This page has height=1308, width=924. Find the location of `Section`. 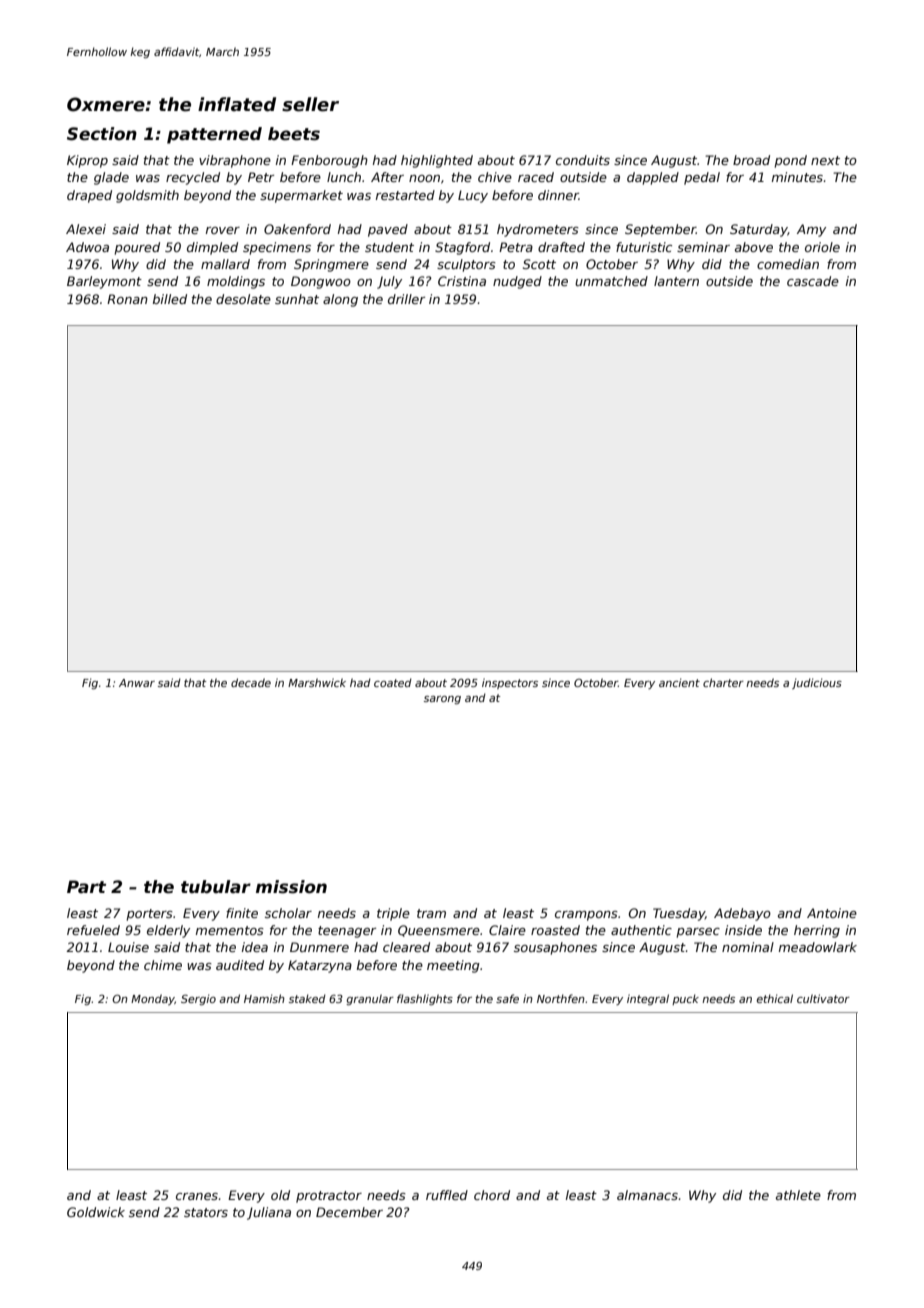

Section is located at coordinates (102, 134).
